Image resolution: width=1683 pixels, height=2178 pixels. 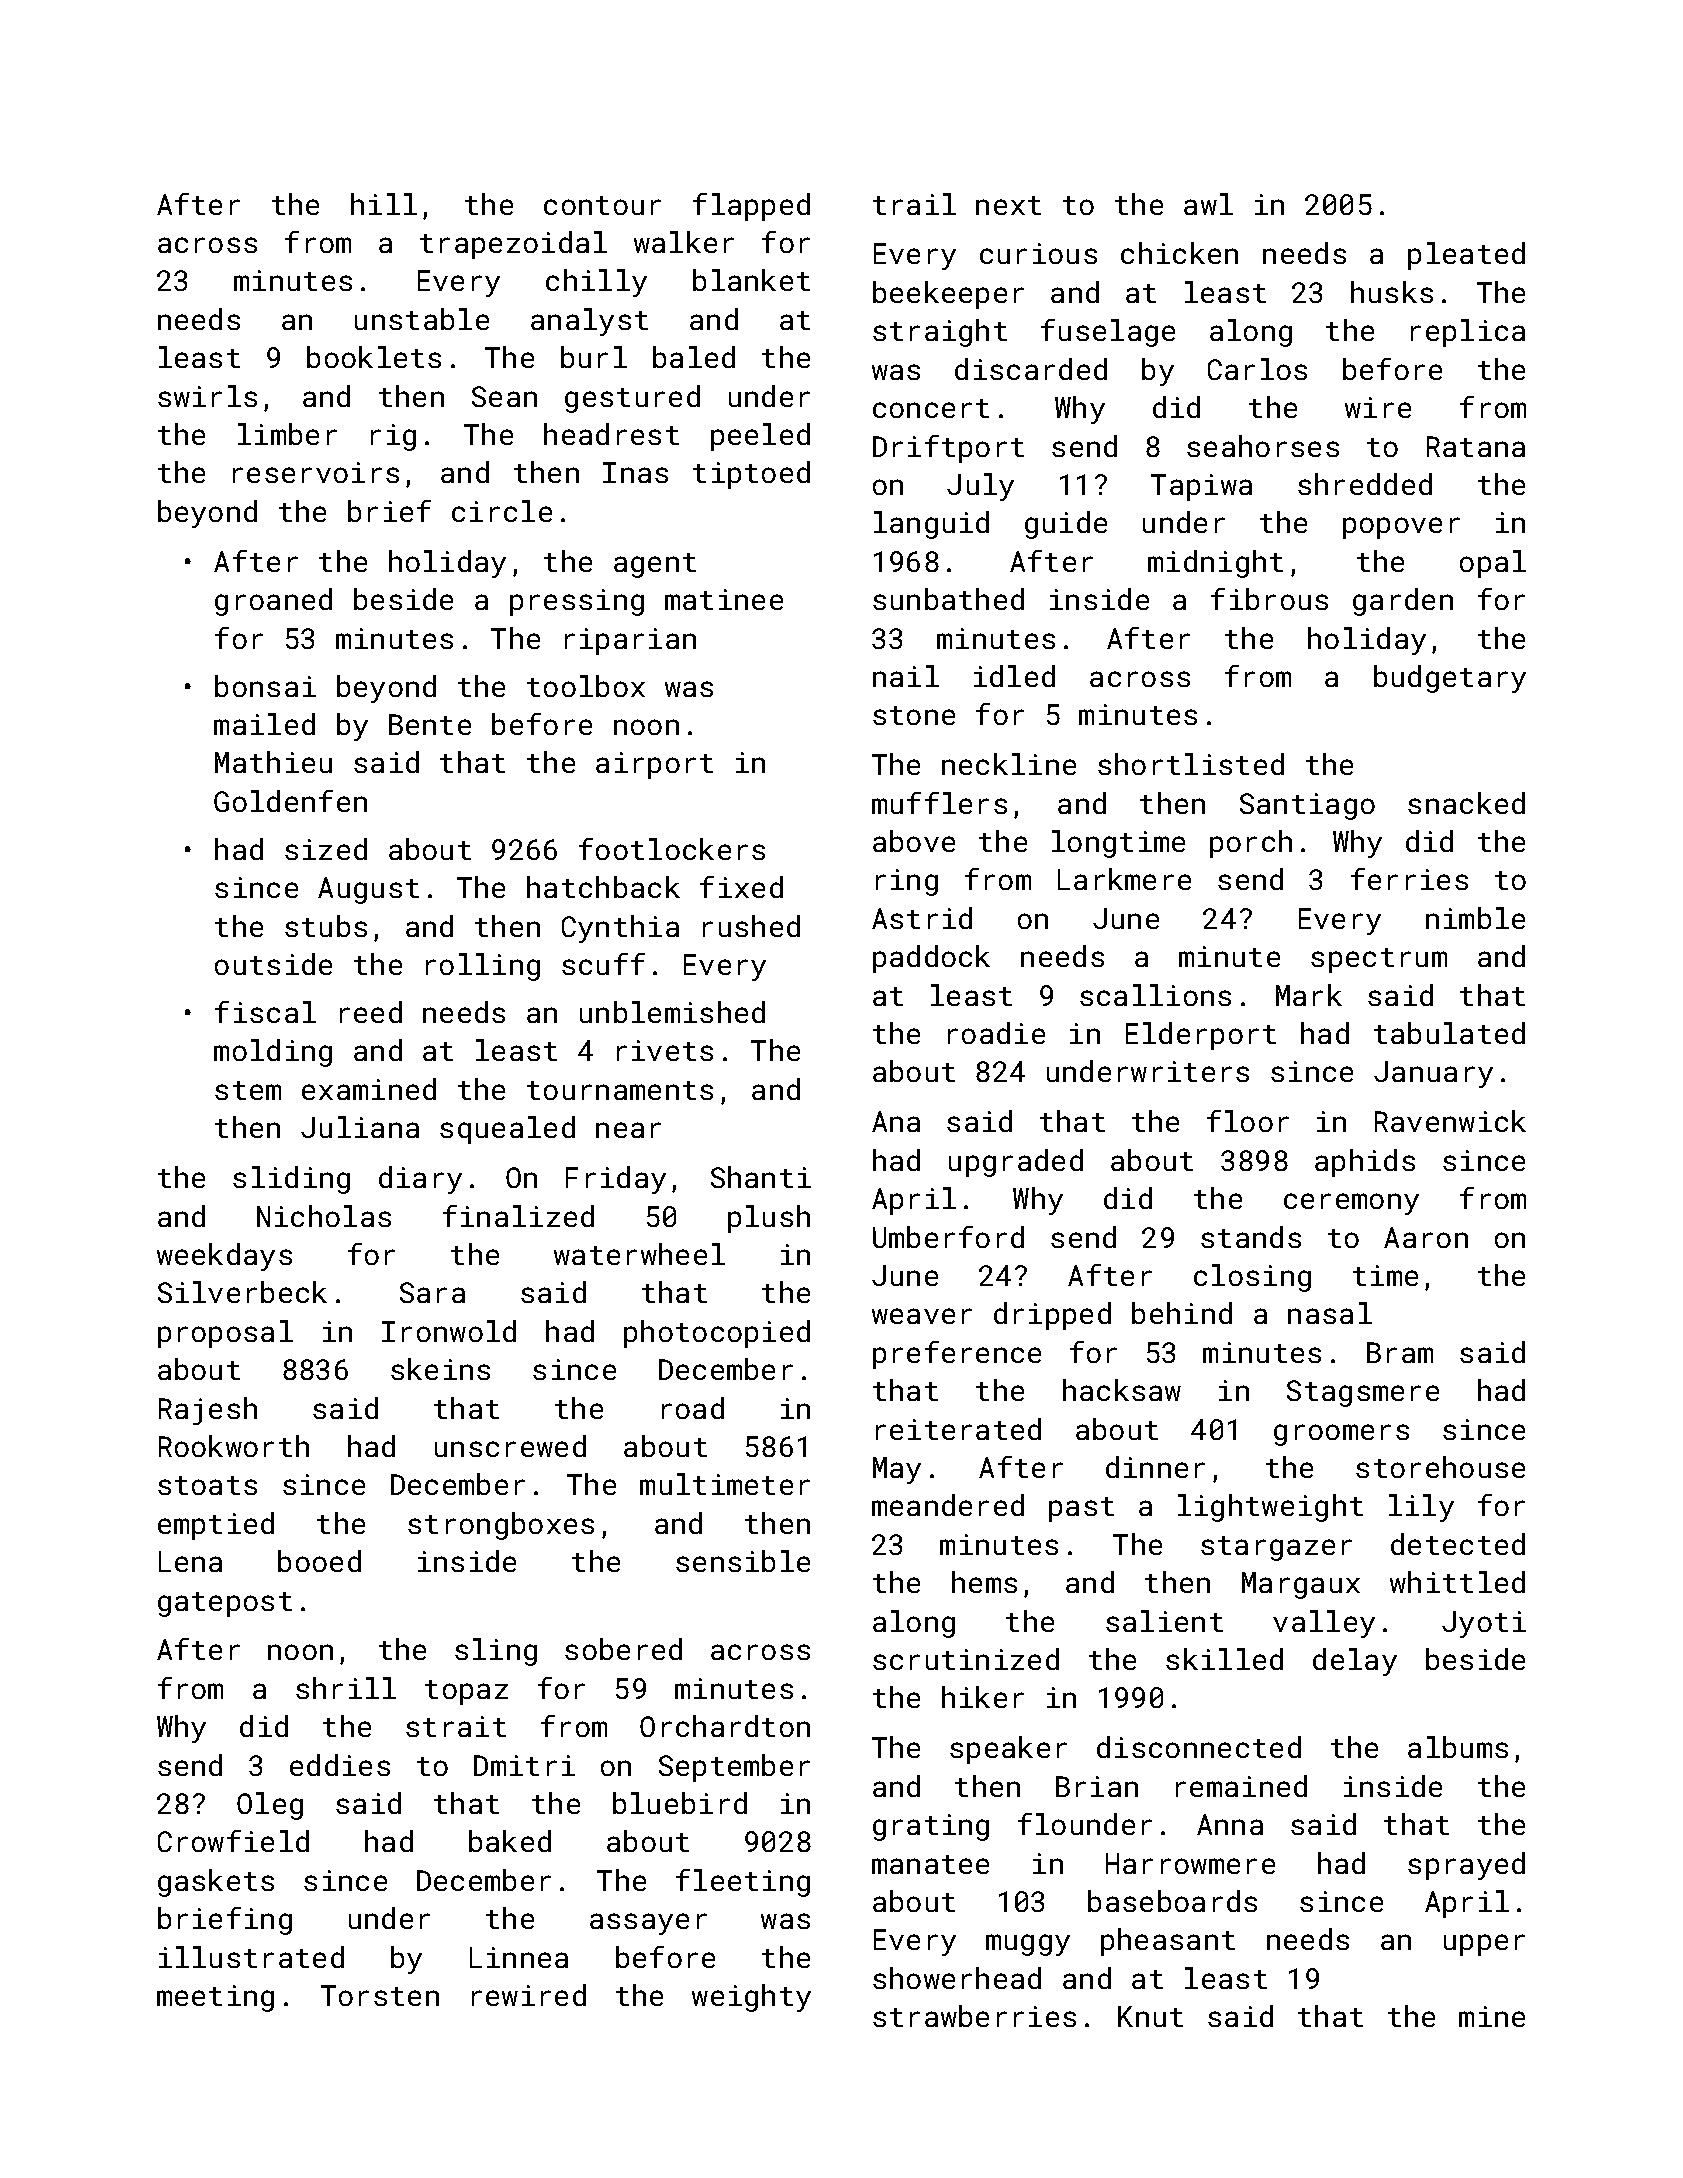 What do you see at coordinates (734, 1768) in the page?
I see `September` at bounding box center [734, 1768].
